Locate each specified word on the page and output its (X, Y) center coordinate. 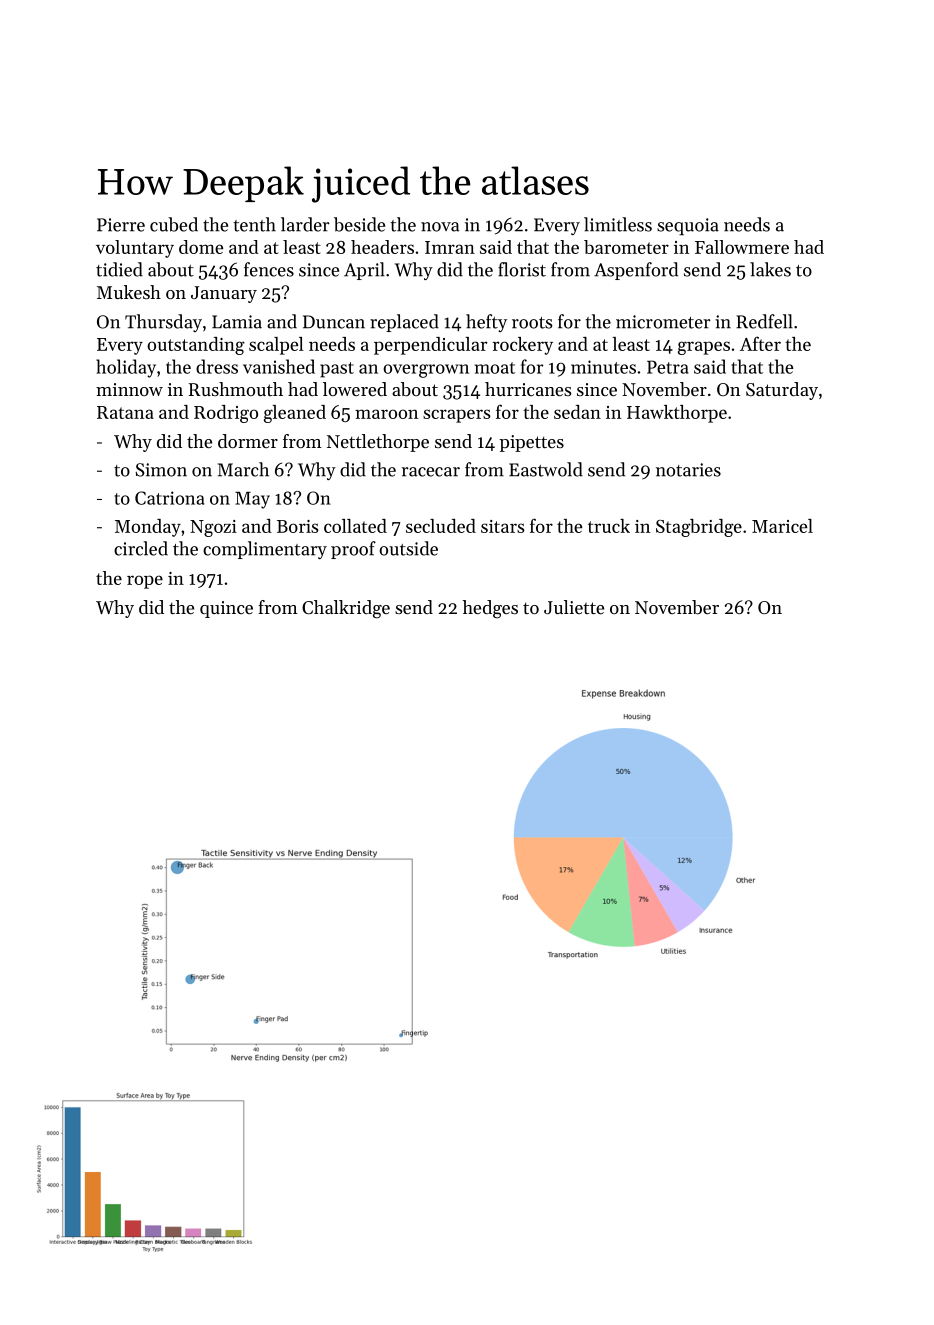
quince (226, 609)
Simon (161, 470)
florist (522, 269)
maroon (386, 414)
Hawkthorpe (677, 414)
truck (609, 526)
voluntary (135, 249)
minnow (129, 389)
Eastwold (546, 469)
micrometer (663, 322)
